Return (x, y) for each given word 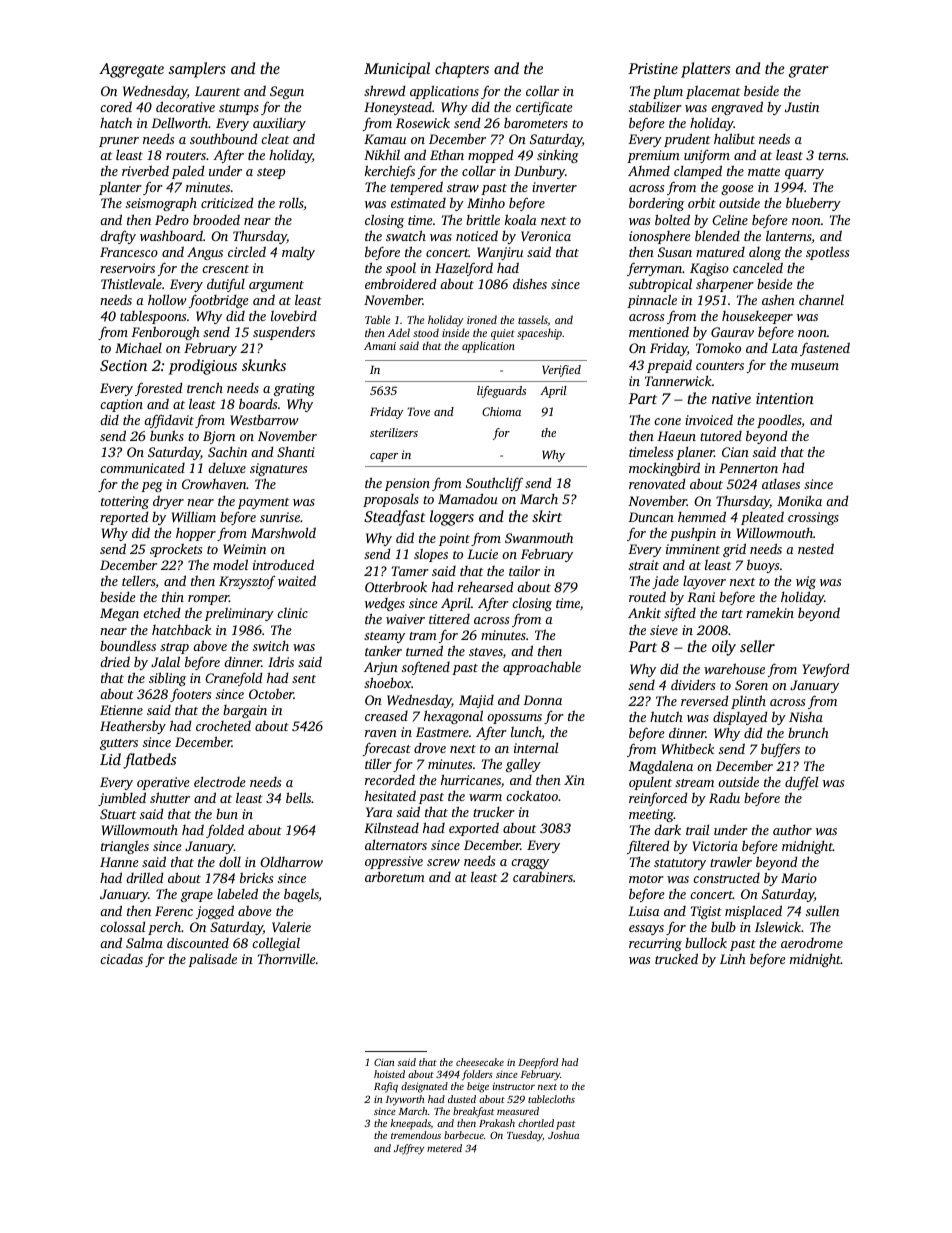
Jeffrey (409, 1149)
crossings (813, 518)
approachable (542, 668)
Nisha (806, 717)
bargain (245, 711)
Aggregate (131, 70)
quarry (804, 174)
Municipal (397, 70)
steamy (384, 637)
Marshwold (283, 532)
